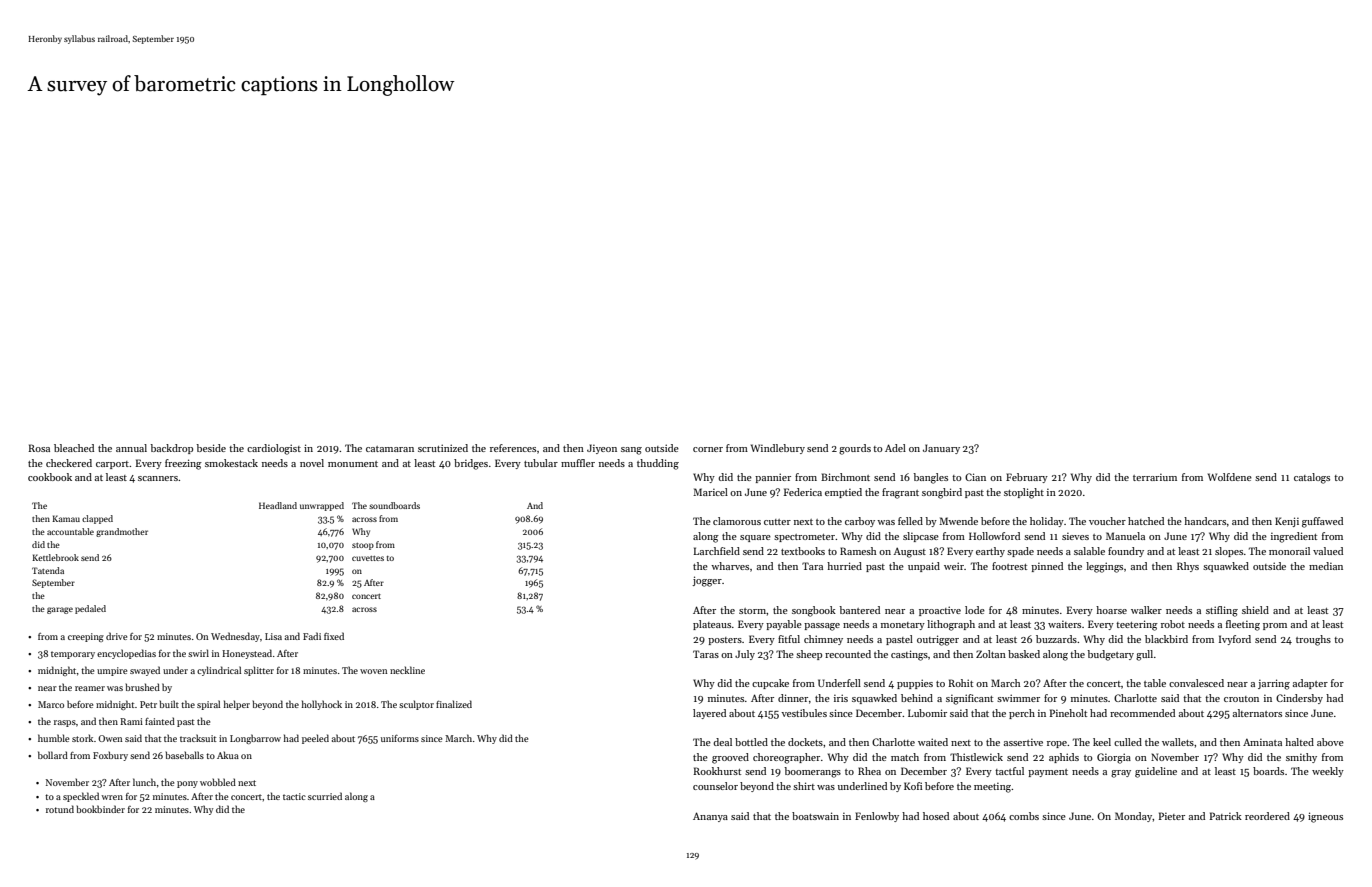 Image resolution: width=1372 pixels, height=887 pixels. Describe the element at coordinates (710, 817) in the screenshot. I see `Ananya` at that location.
